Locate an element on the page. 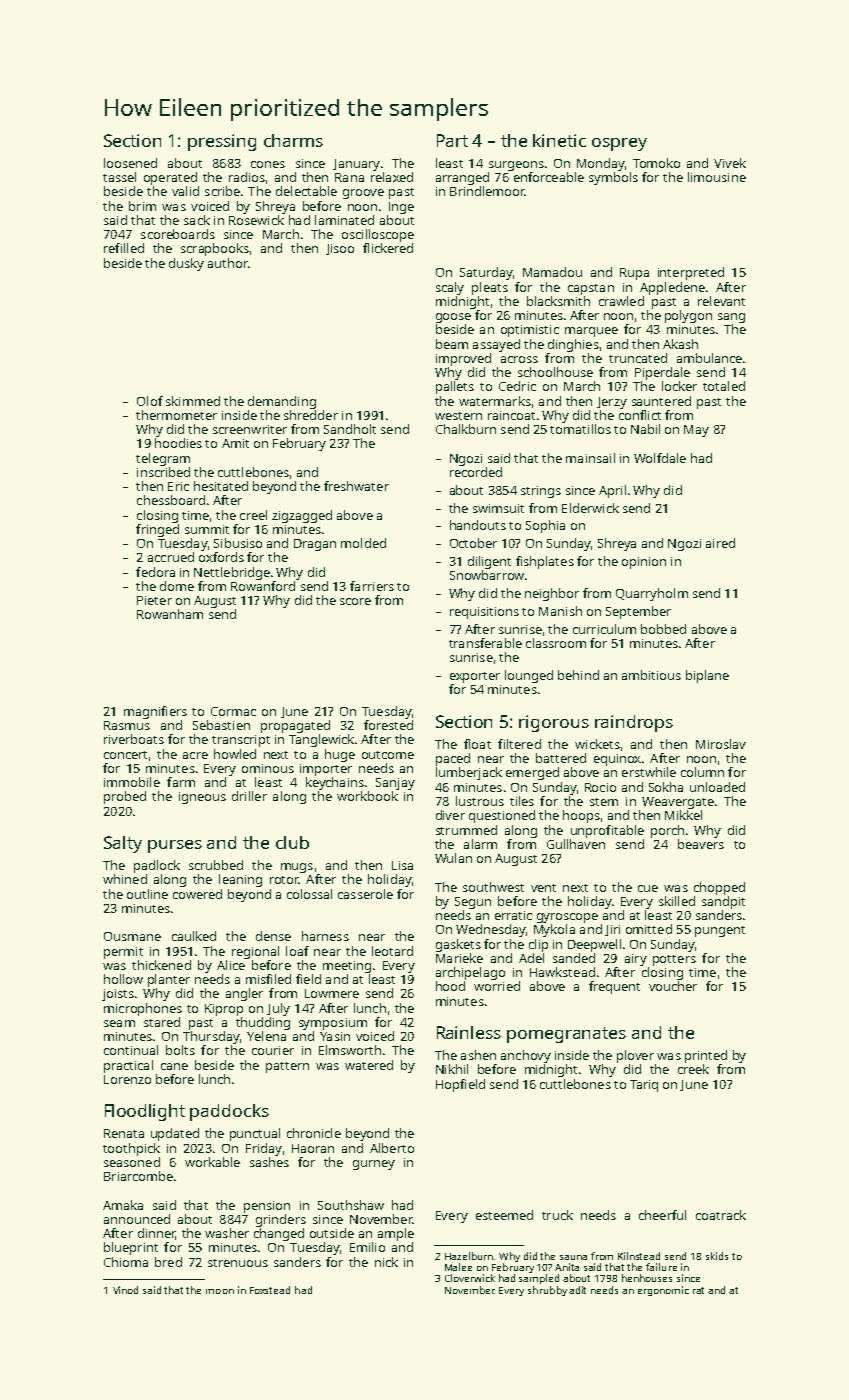  Sophia is located at coordinates (545, 526).
